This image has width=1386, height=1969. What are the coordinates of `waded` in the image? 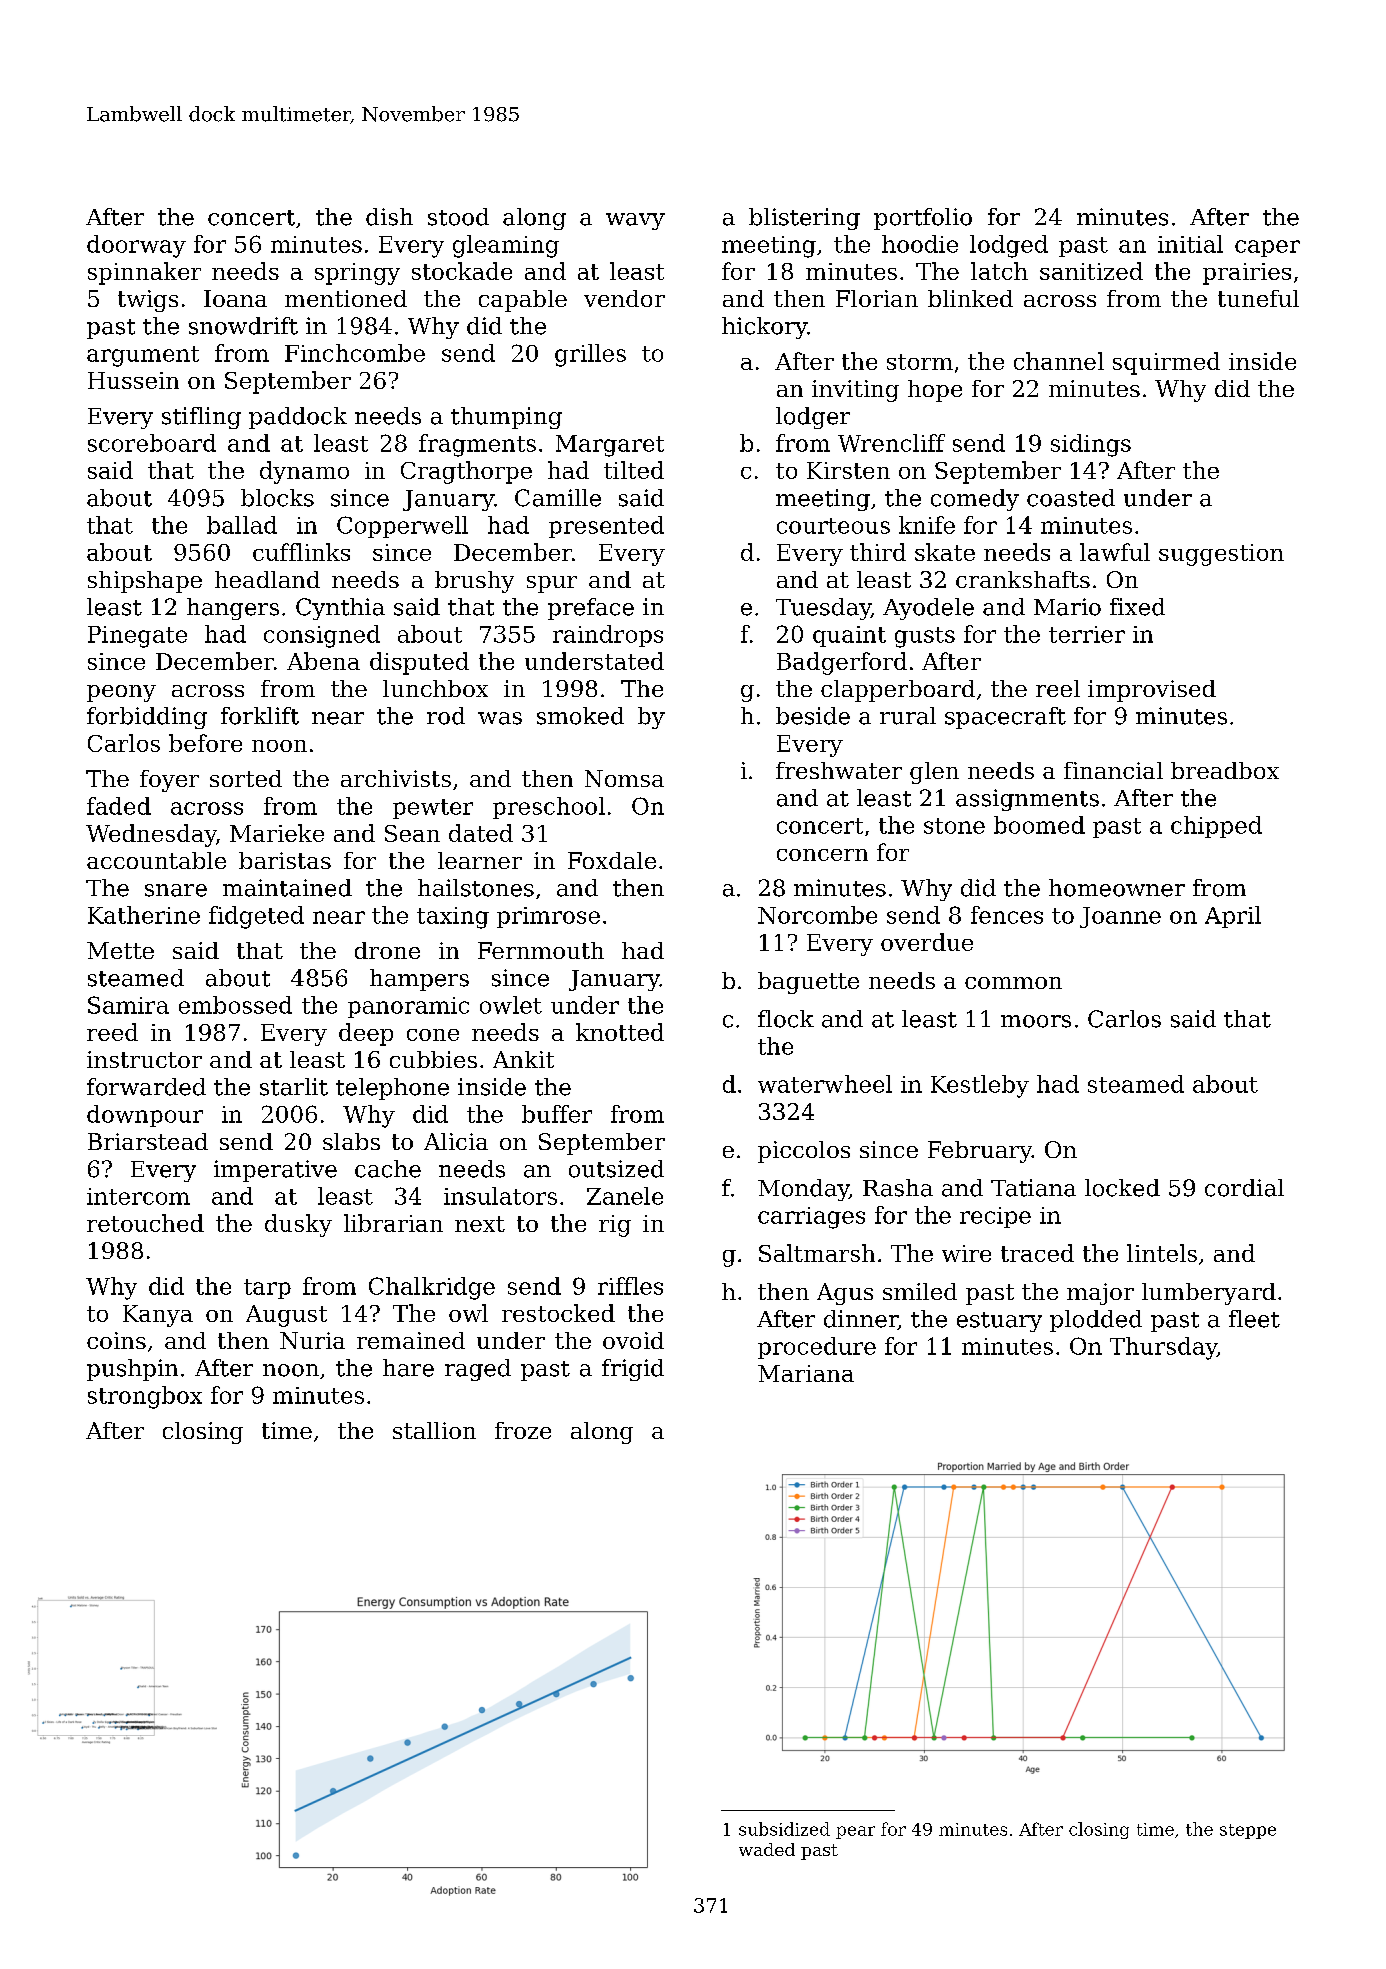 It's located at (767, 1849).
